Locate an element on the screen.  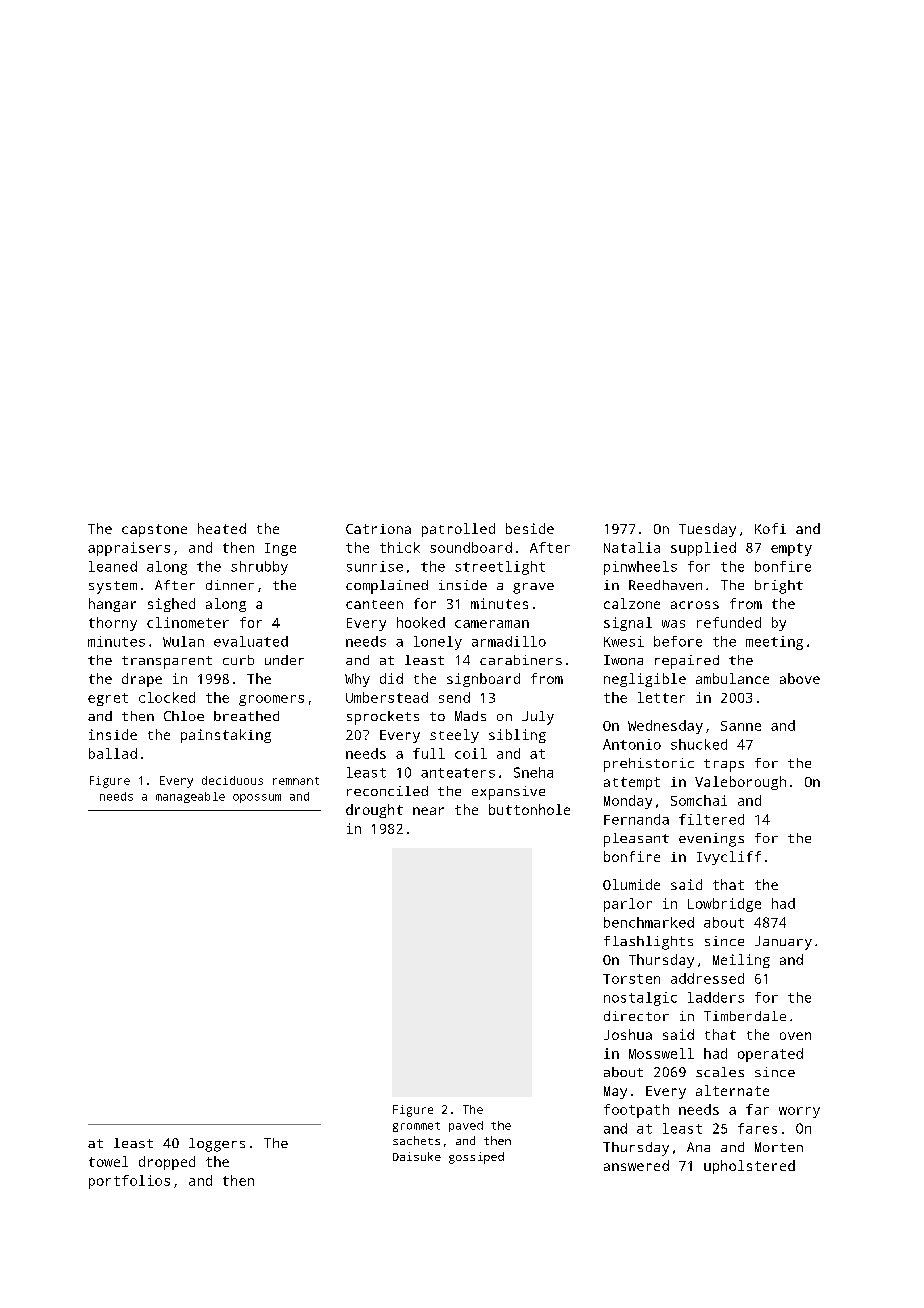
portfolios is located at coordinates (129, 1182).
